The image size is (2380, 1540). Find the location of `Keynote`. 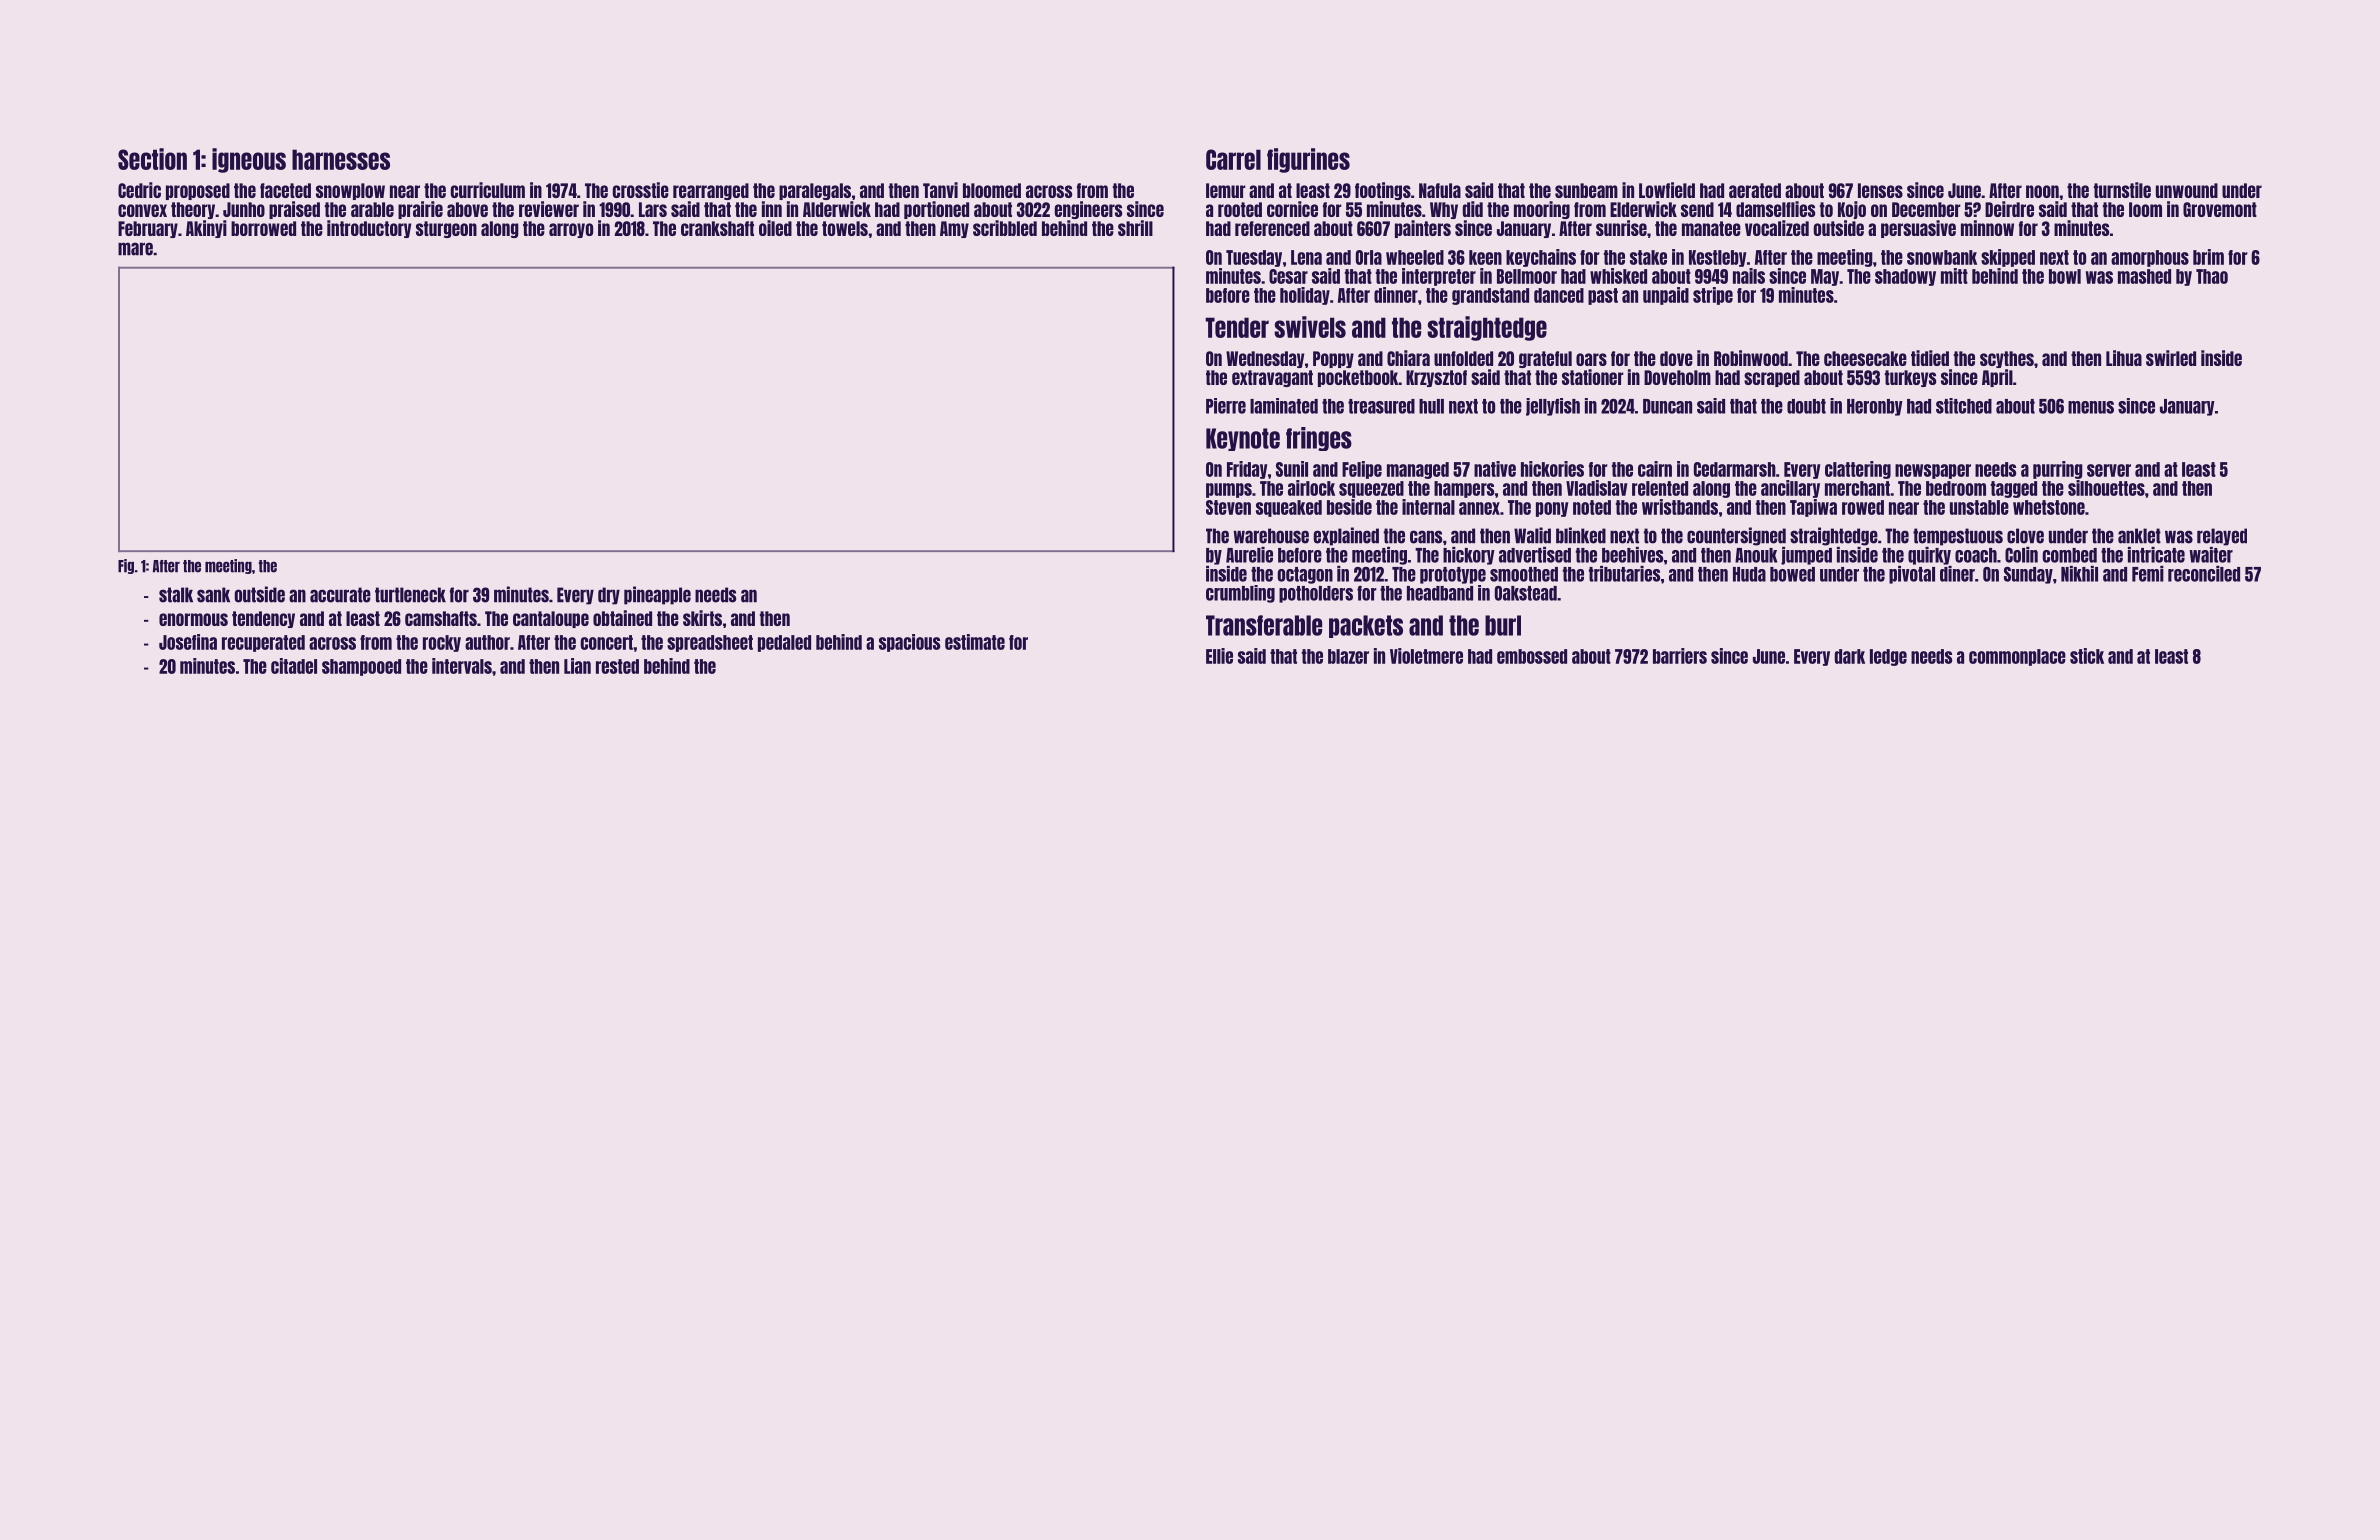

Keynote is located at coordinates (1243, 439).
